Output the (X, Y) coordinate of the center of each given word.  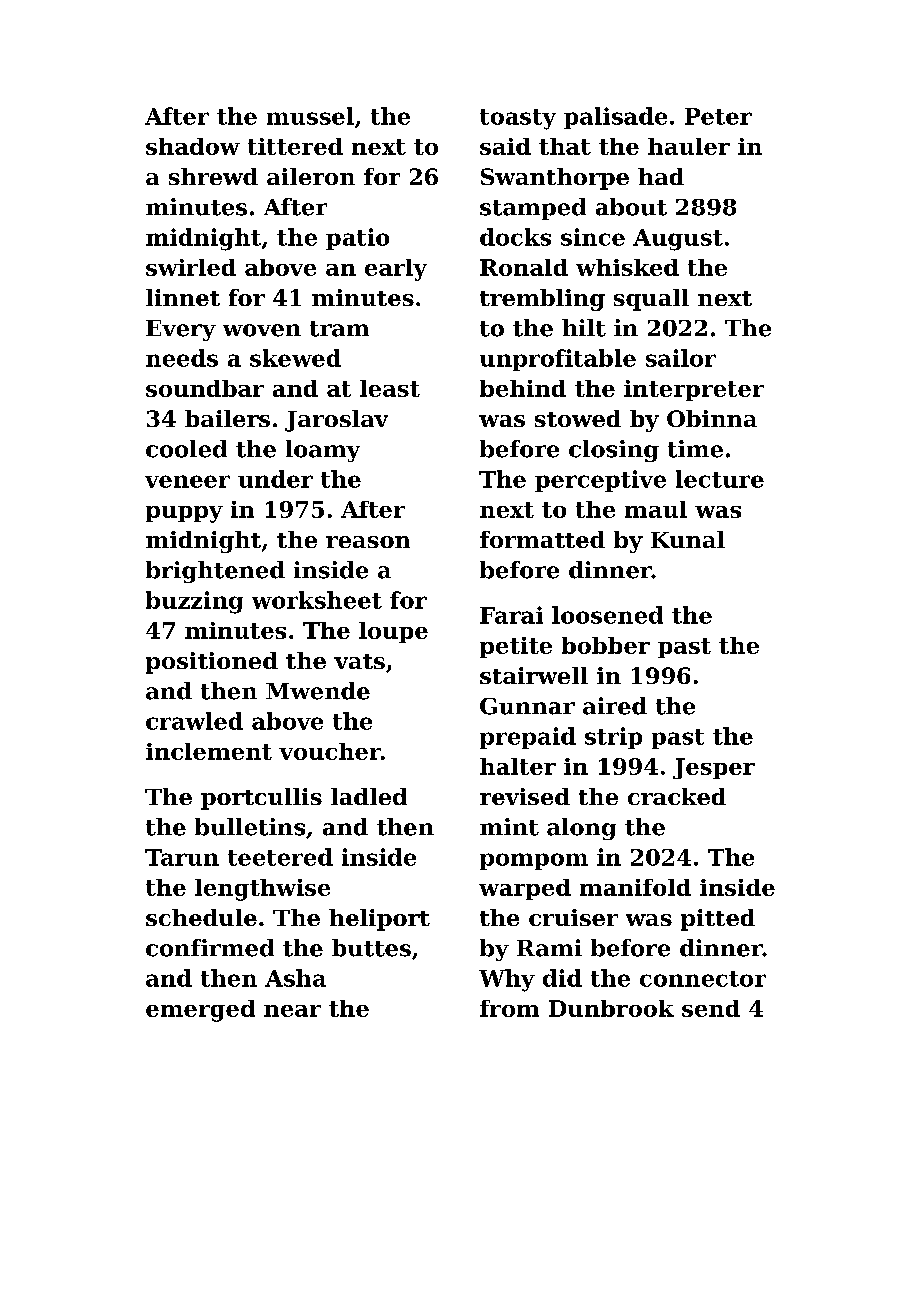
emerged (200, 1011)
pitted (718, 920)
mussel (310, 116)
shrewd (213, 176)
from (509, 1008)
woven (262, 330)
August (678, 240)
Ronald (524, 267)
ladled (369, 796)
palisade (615, 118)
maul (656, 509)
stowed (578, 418)
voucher (330, 751)
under (275, 479)
